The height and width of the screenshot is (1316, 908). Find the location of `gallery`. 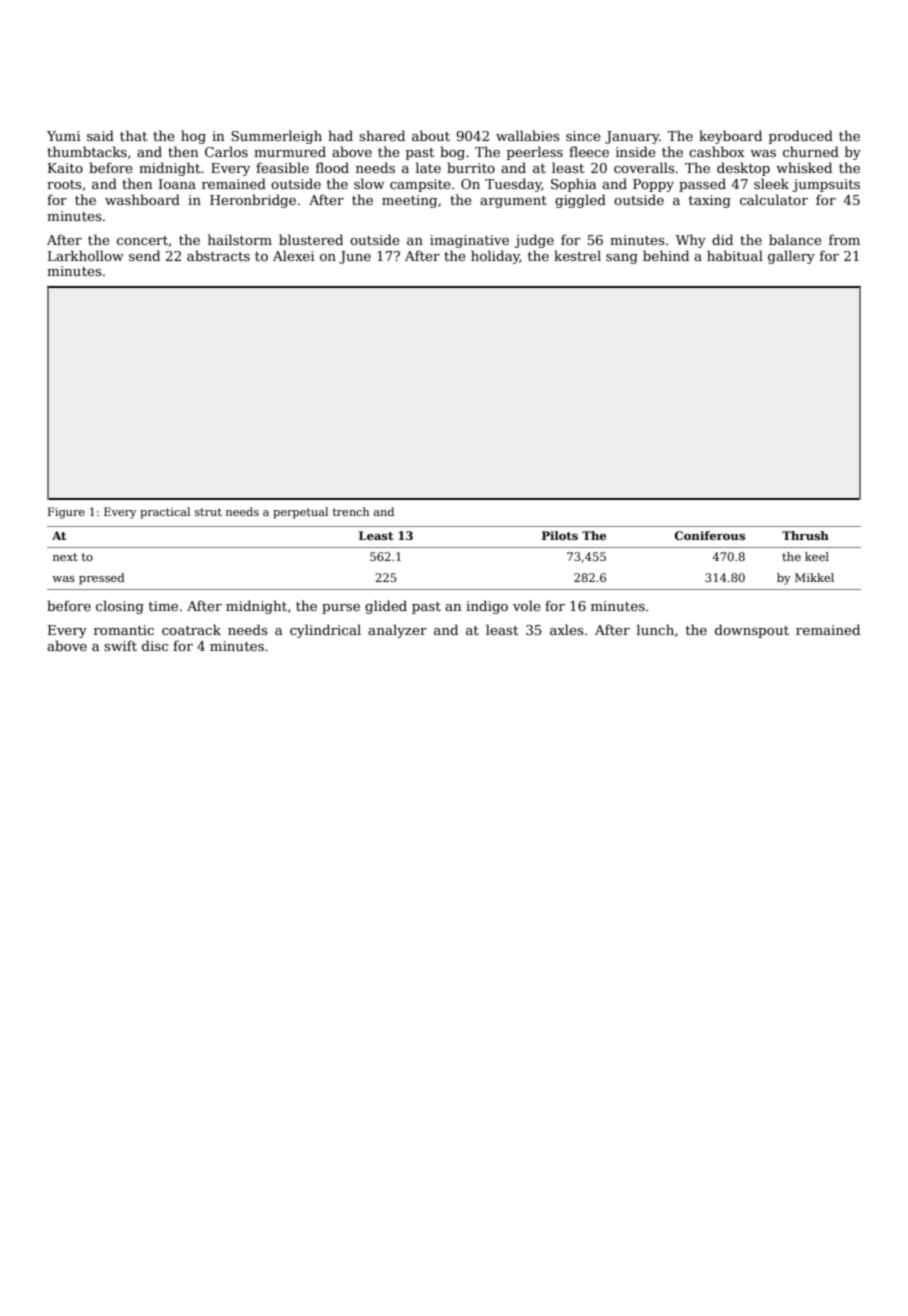

gallery is located at coordinates (791, 257).
